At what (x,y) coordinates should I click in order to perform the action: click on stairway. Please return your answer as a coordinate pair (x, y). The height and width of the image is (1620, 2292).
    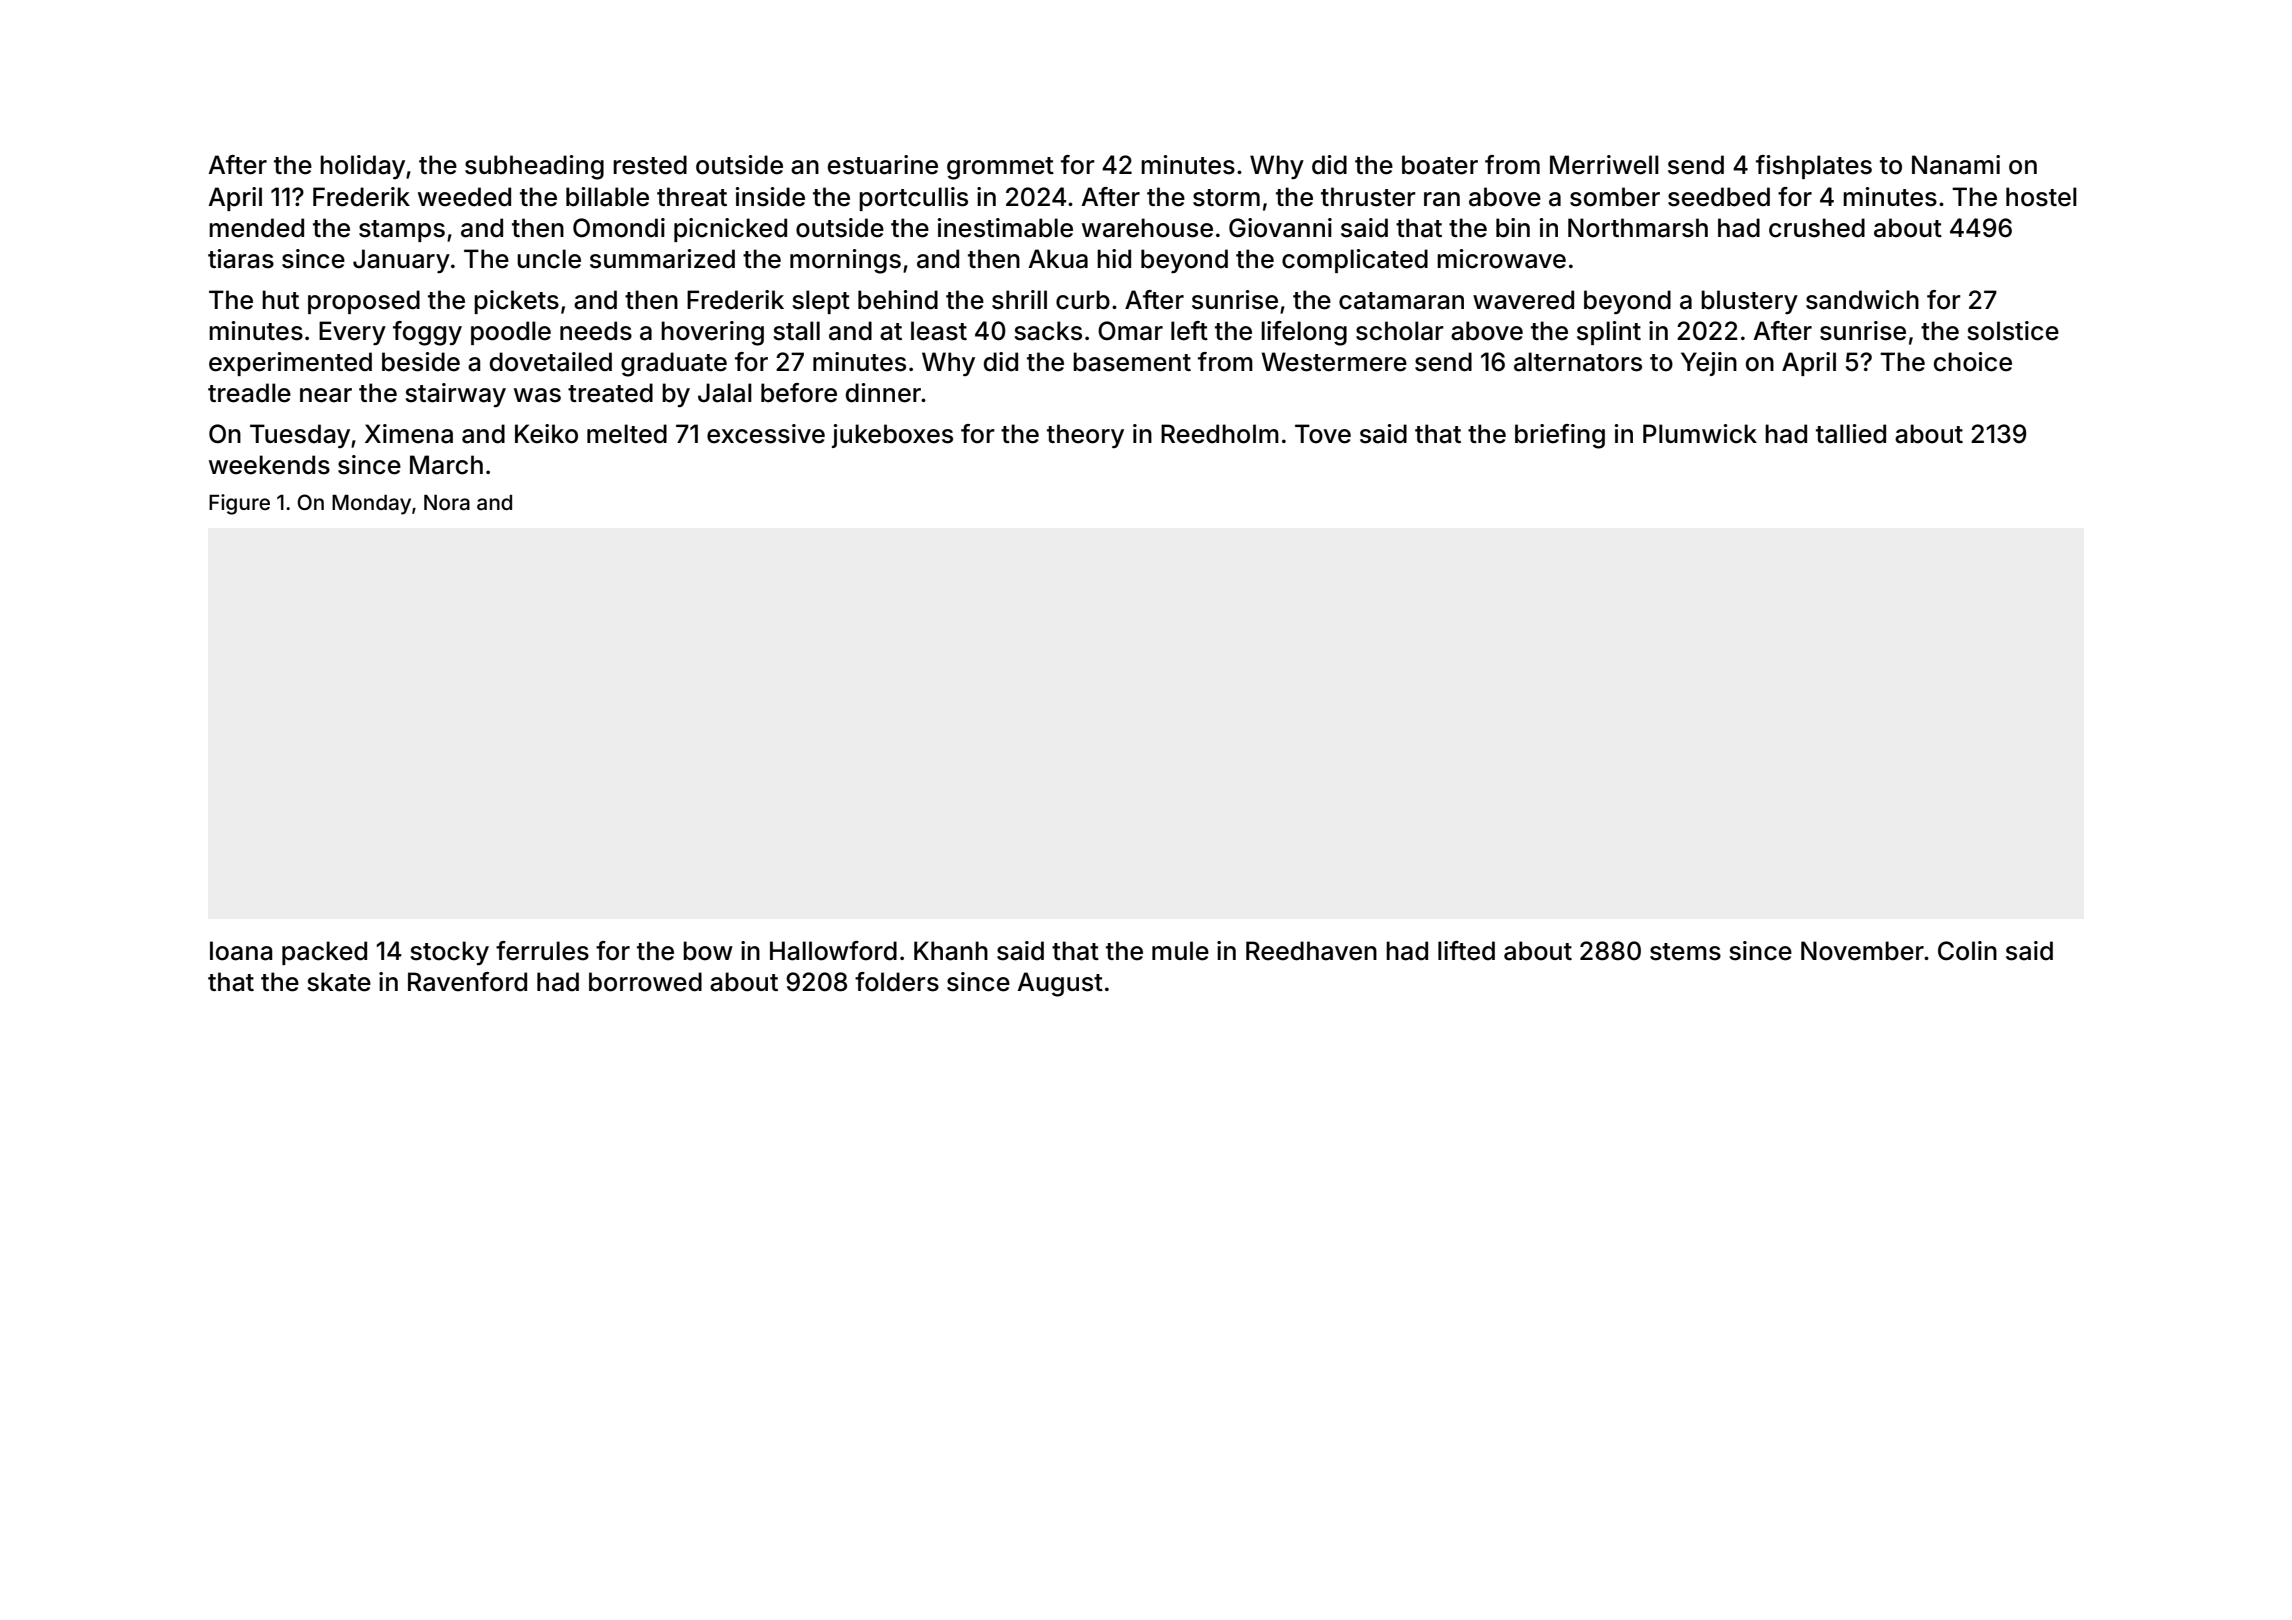
    Looking at the image, I should click on (455, 395).
